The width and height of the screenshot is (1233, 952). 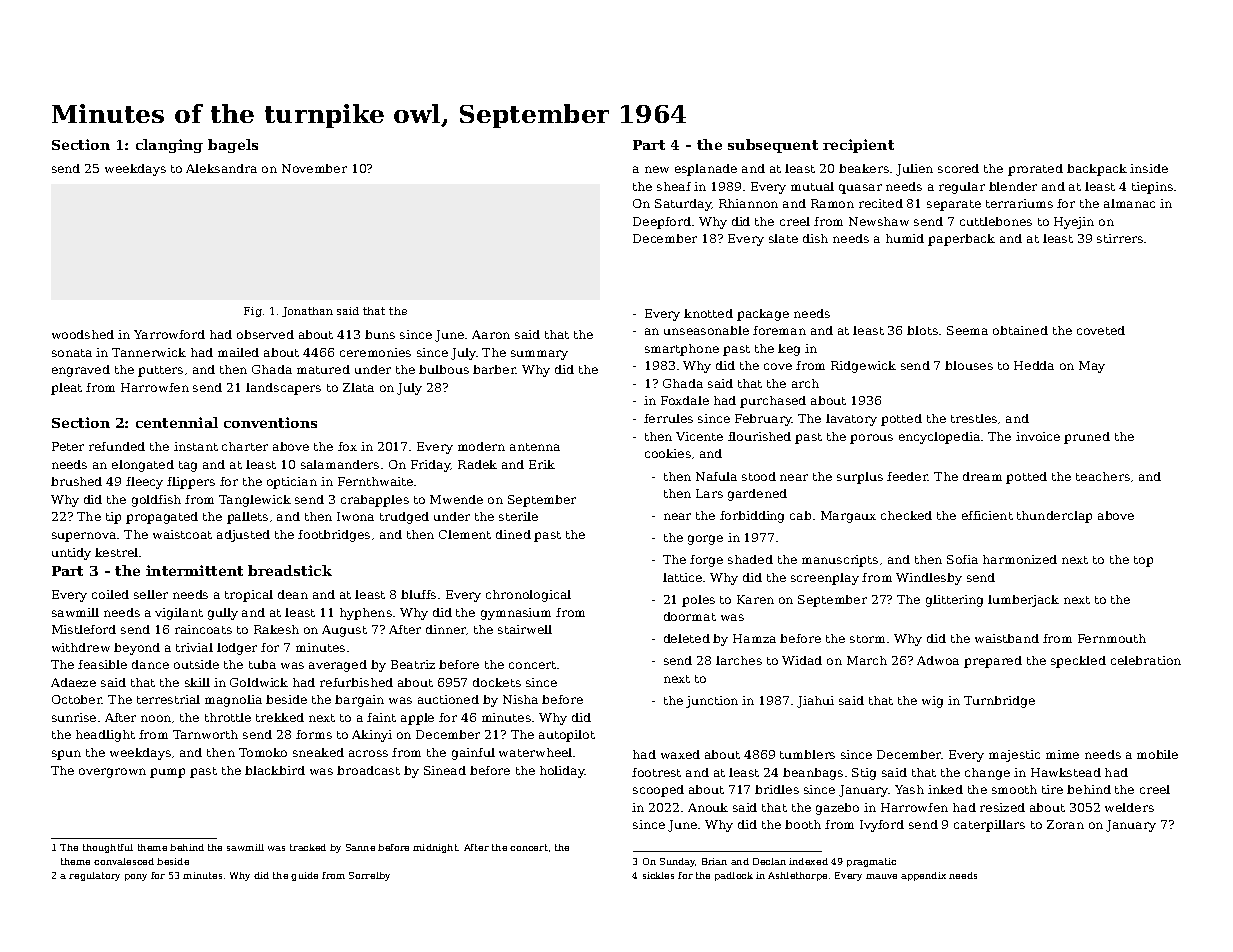 I want to click on subsequent, so click(x=773, y=146).
